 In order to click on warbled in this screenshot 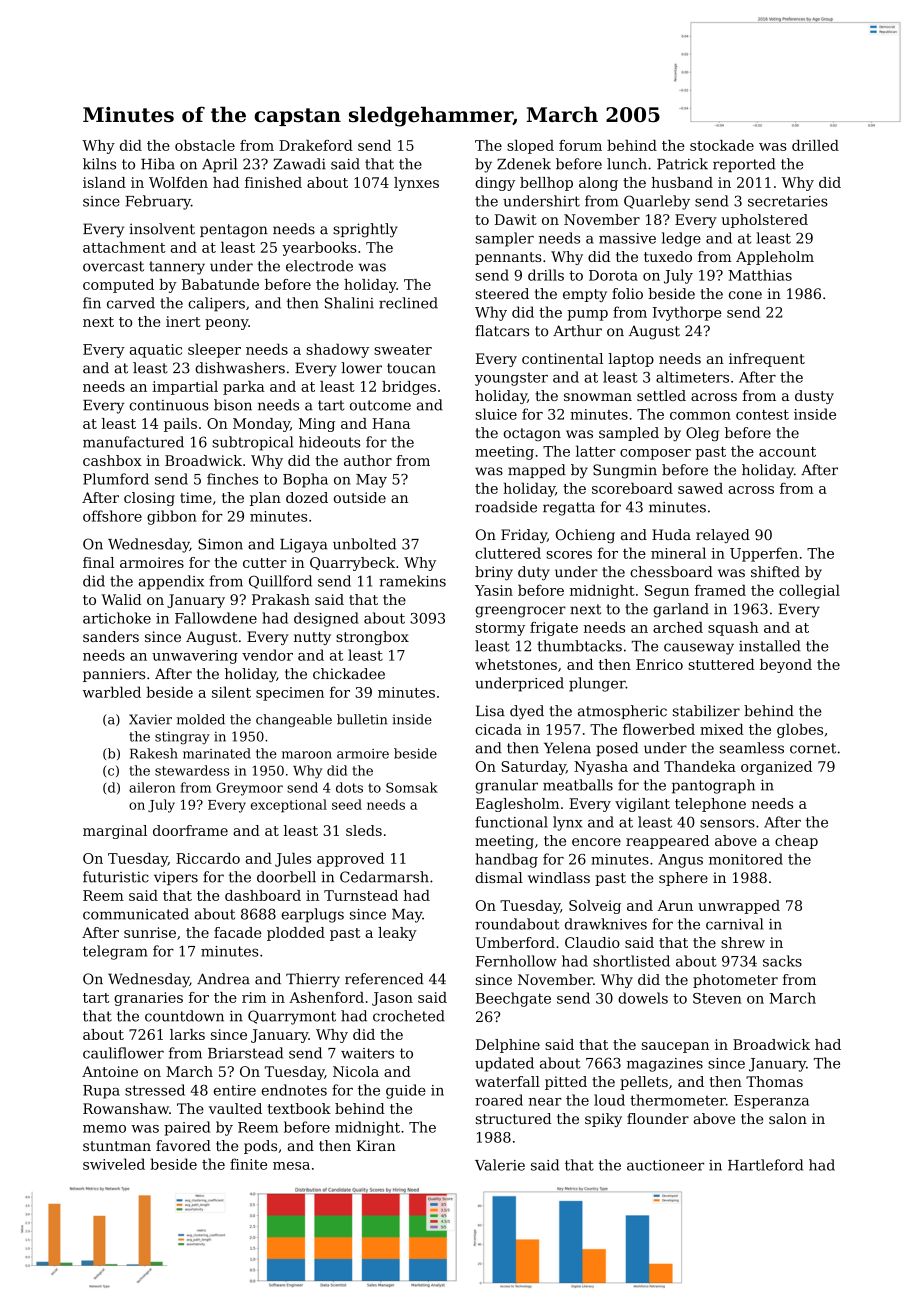, I will do `click(112, 692)`.
